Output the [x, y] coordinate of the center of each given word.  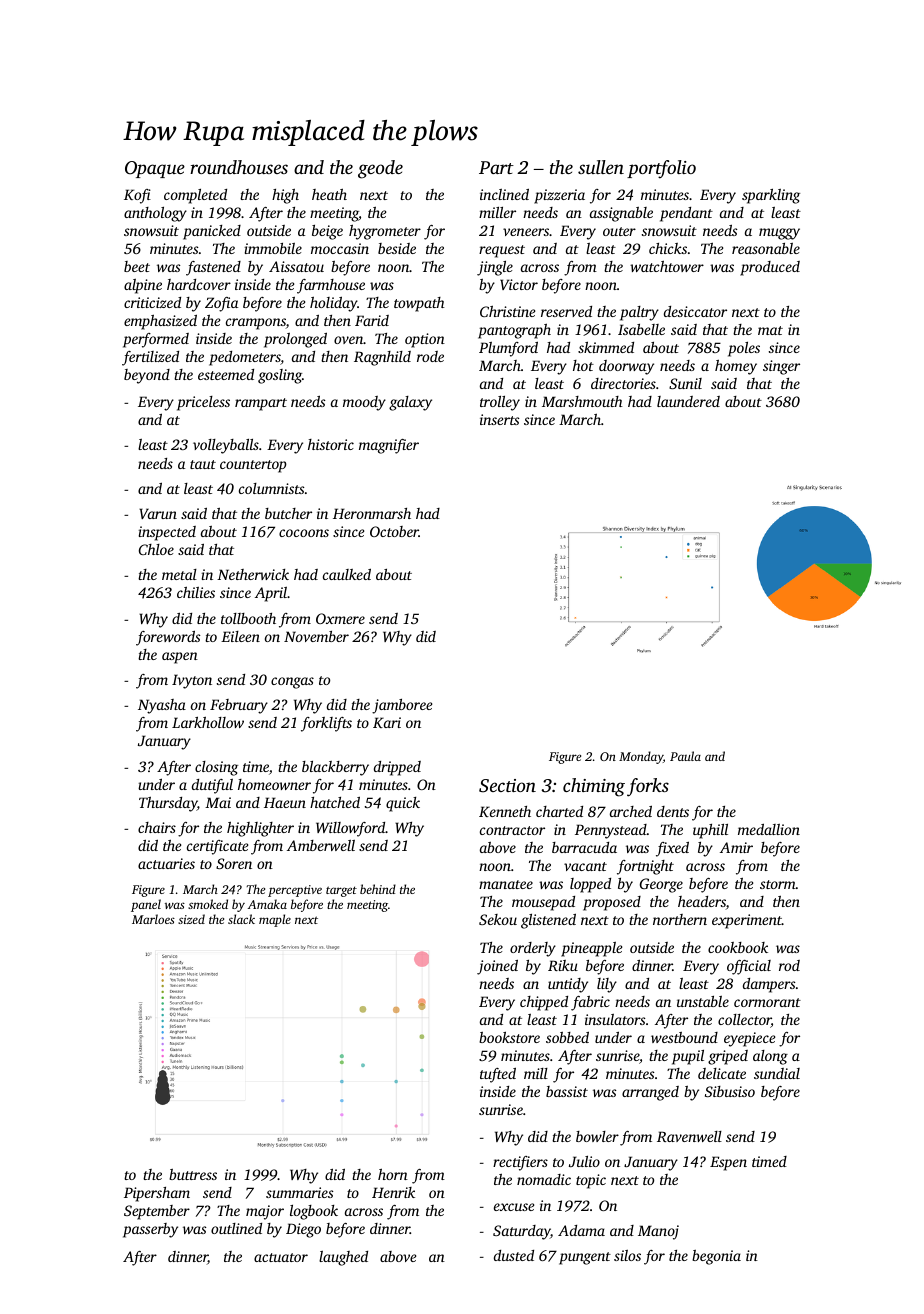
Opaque [155, 169]
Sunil [685, 383]
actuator [281, 1257]
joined [497, 967]
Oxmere [340, 618]
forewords [168, 638]
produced [770, 268]
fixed [672, 849]
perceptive [295, 891]
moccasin [340, 248]
